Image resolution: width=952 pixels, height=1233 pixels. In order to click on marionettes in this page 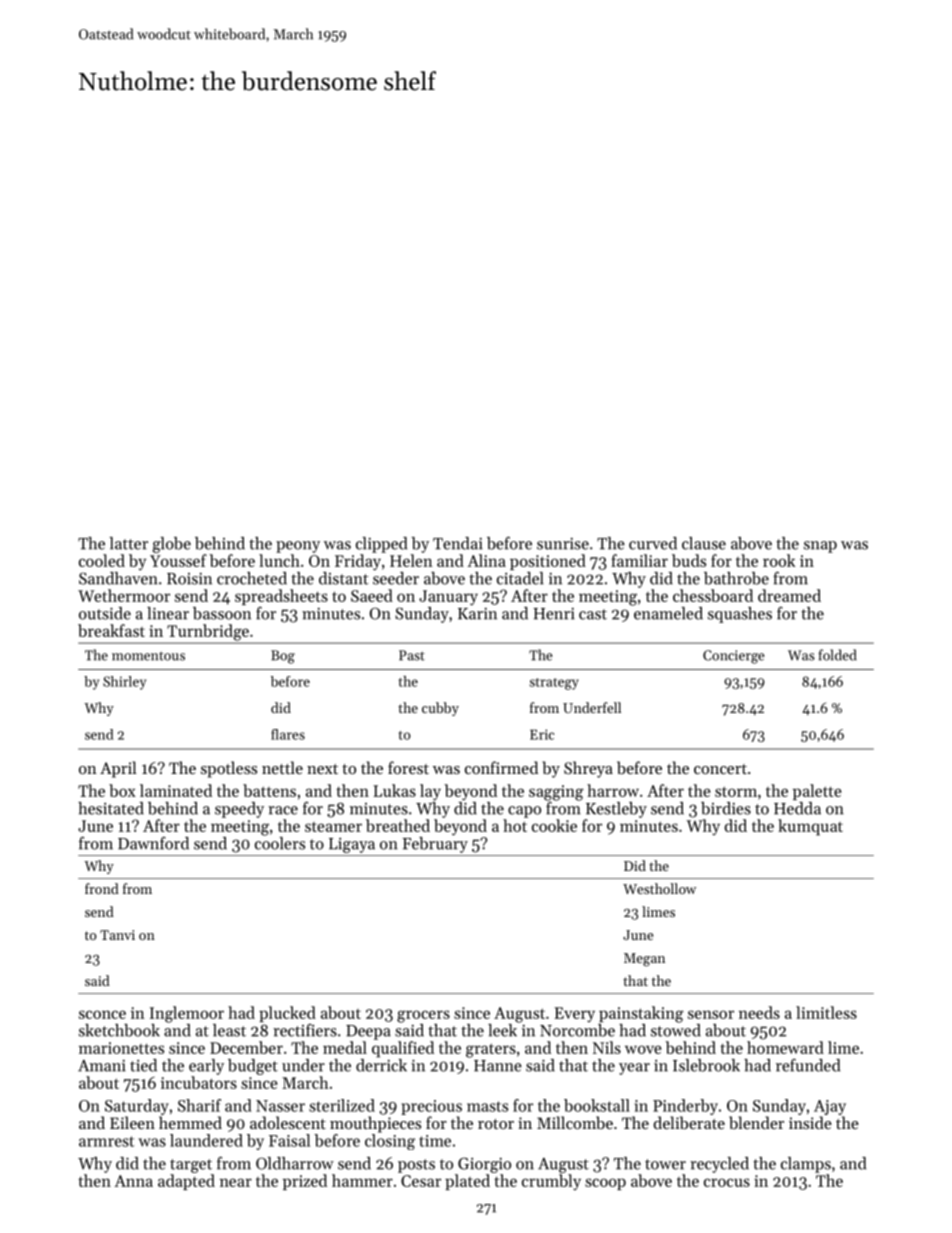, I will do `click(121, 1048)`.
